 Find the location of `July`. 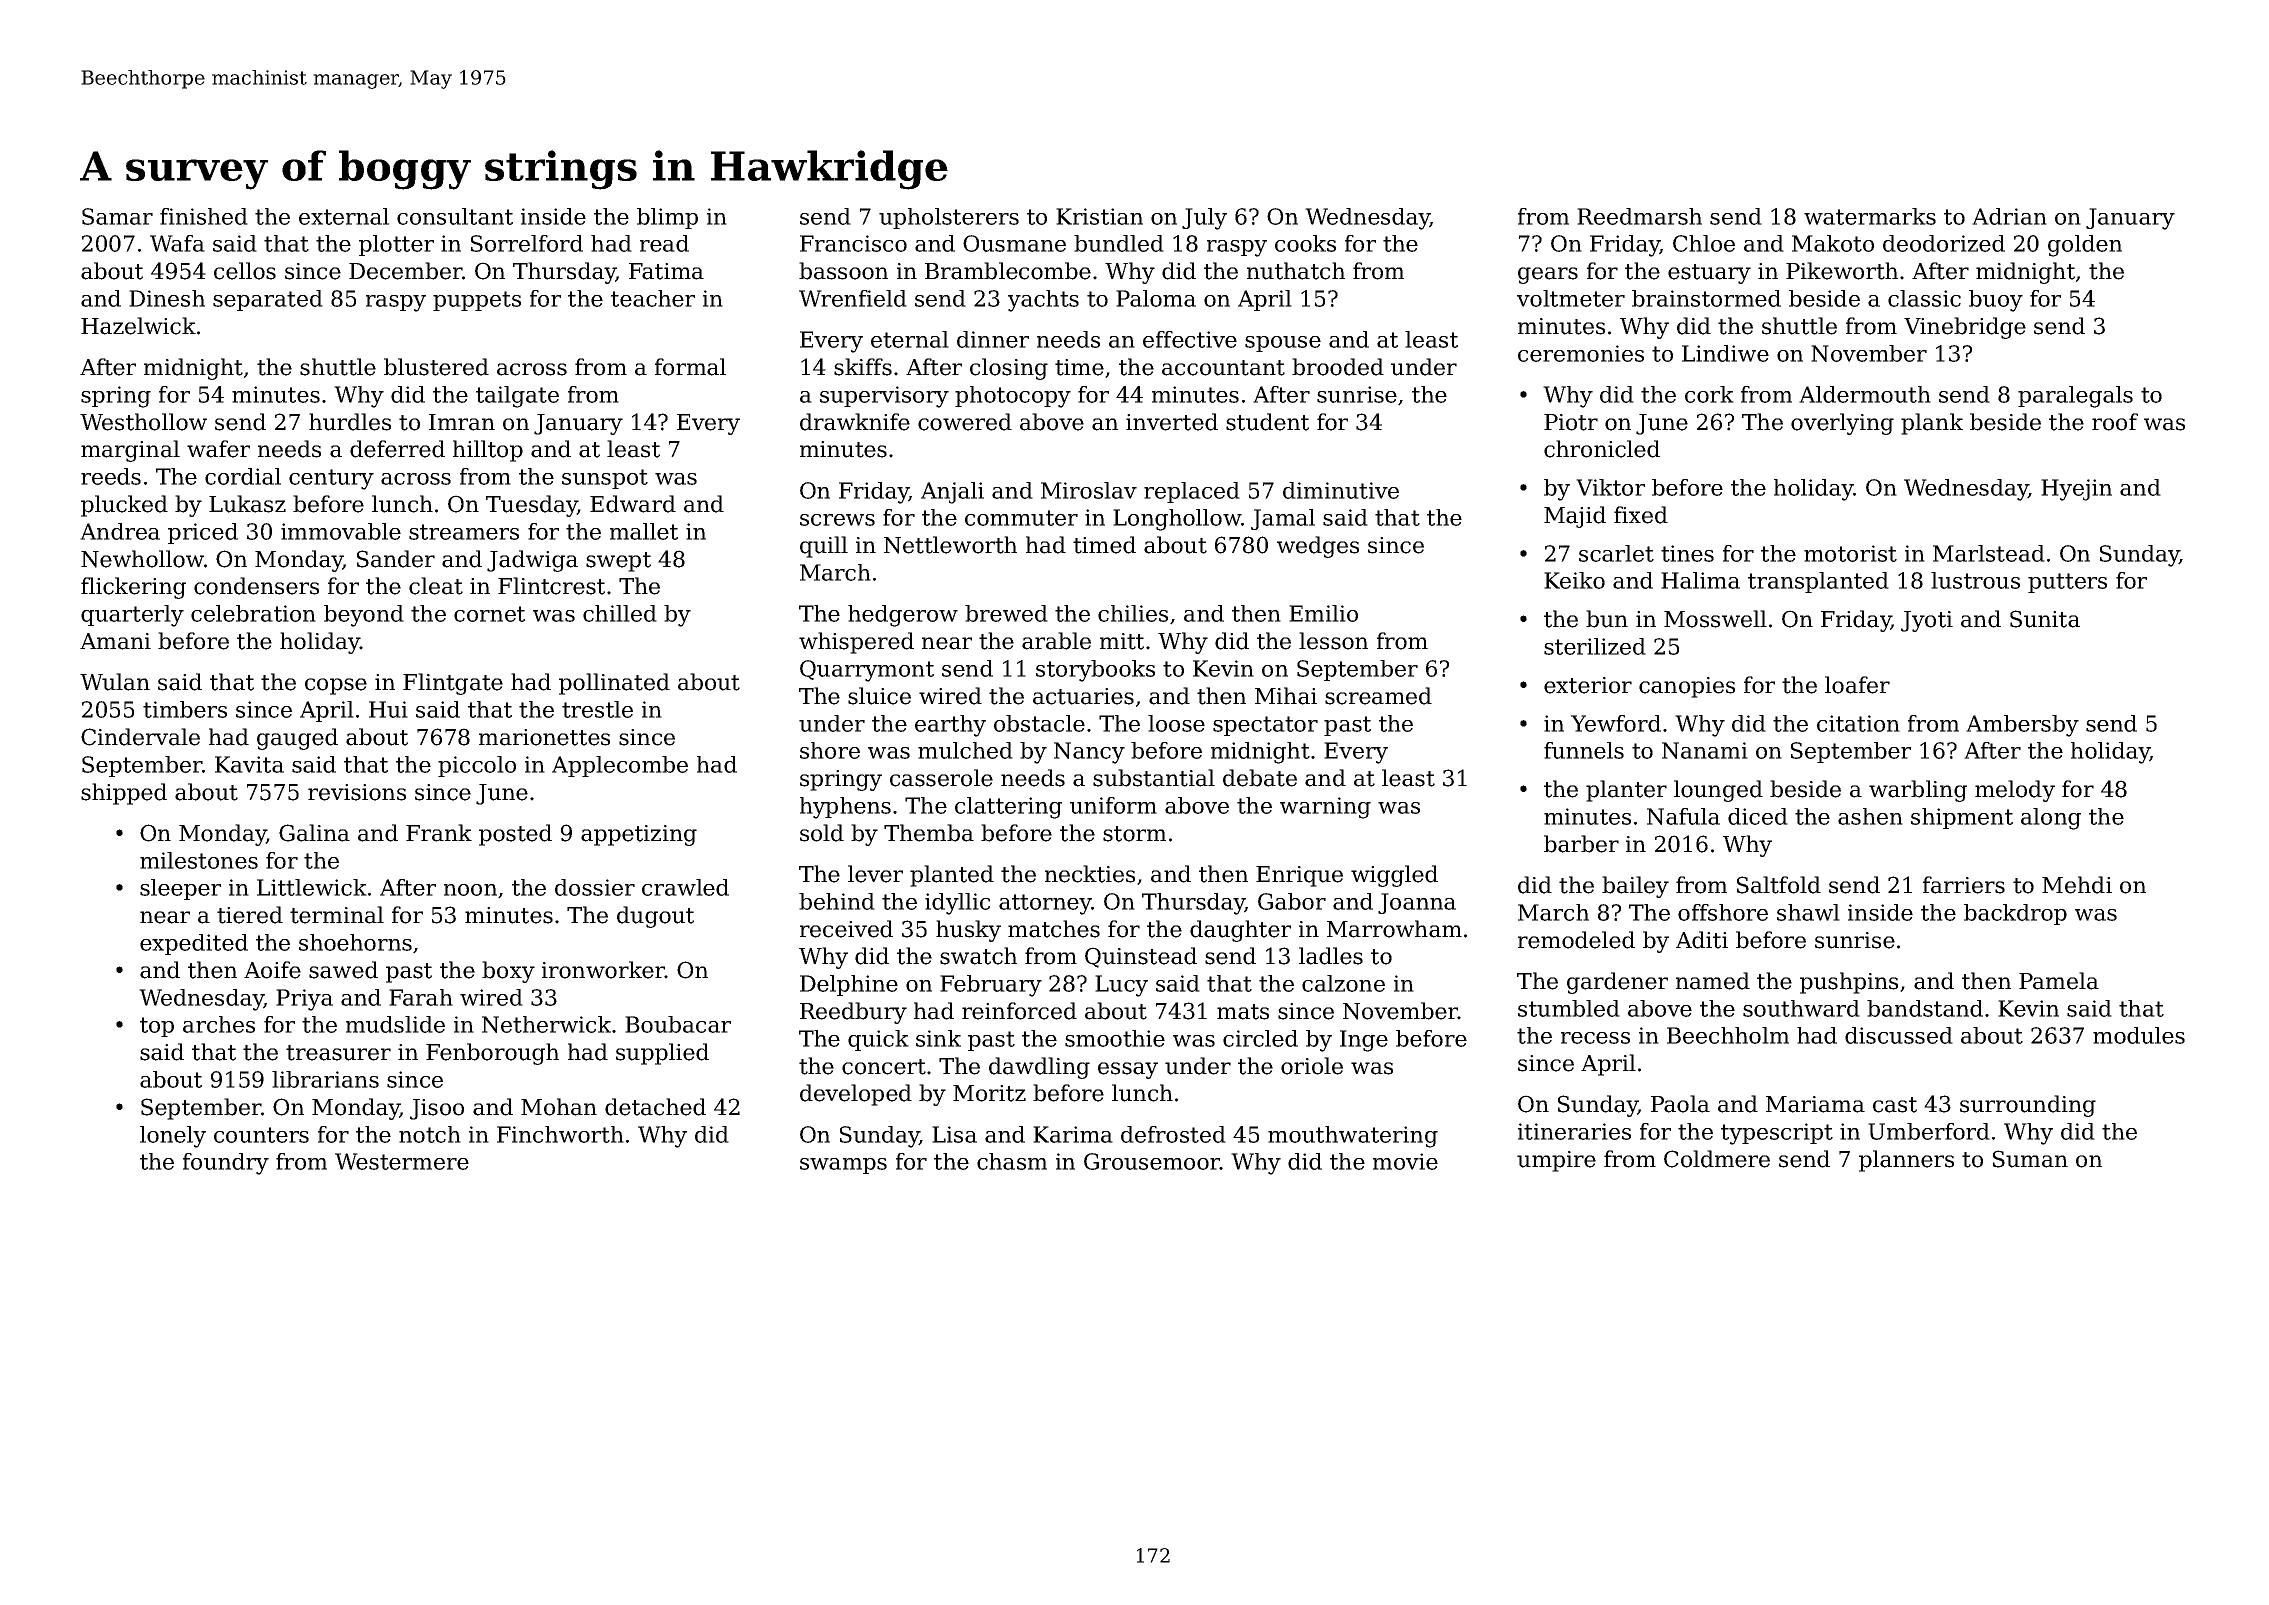

July is located at coordinates (1204, 219).
